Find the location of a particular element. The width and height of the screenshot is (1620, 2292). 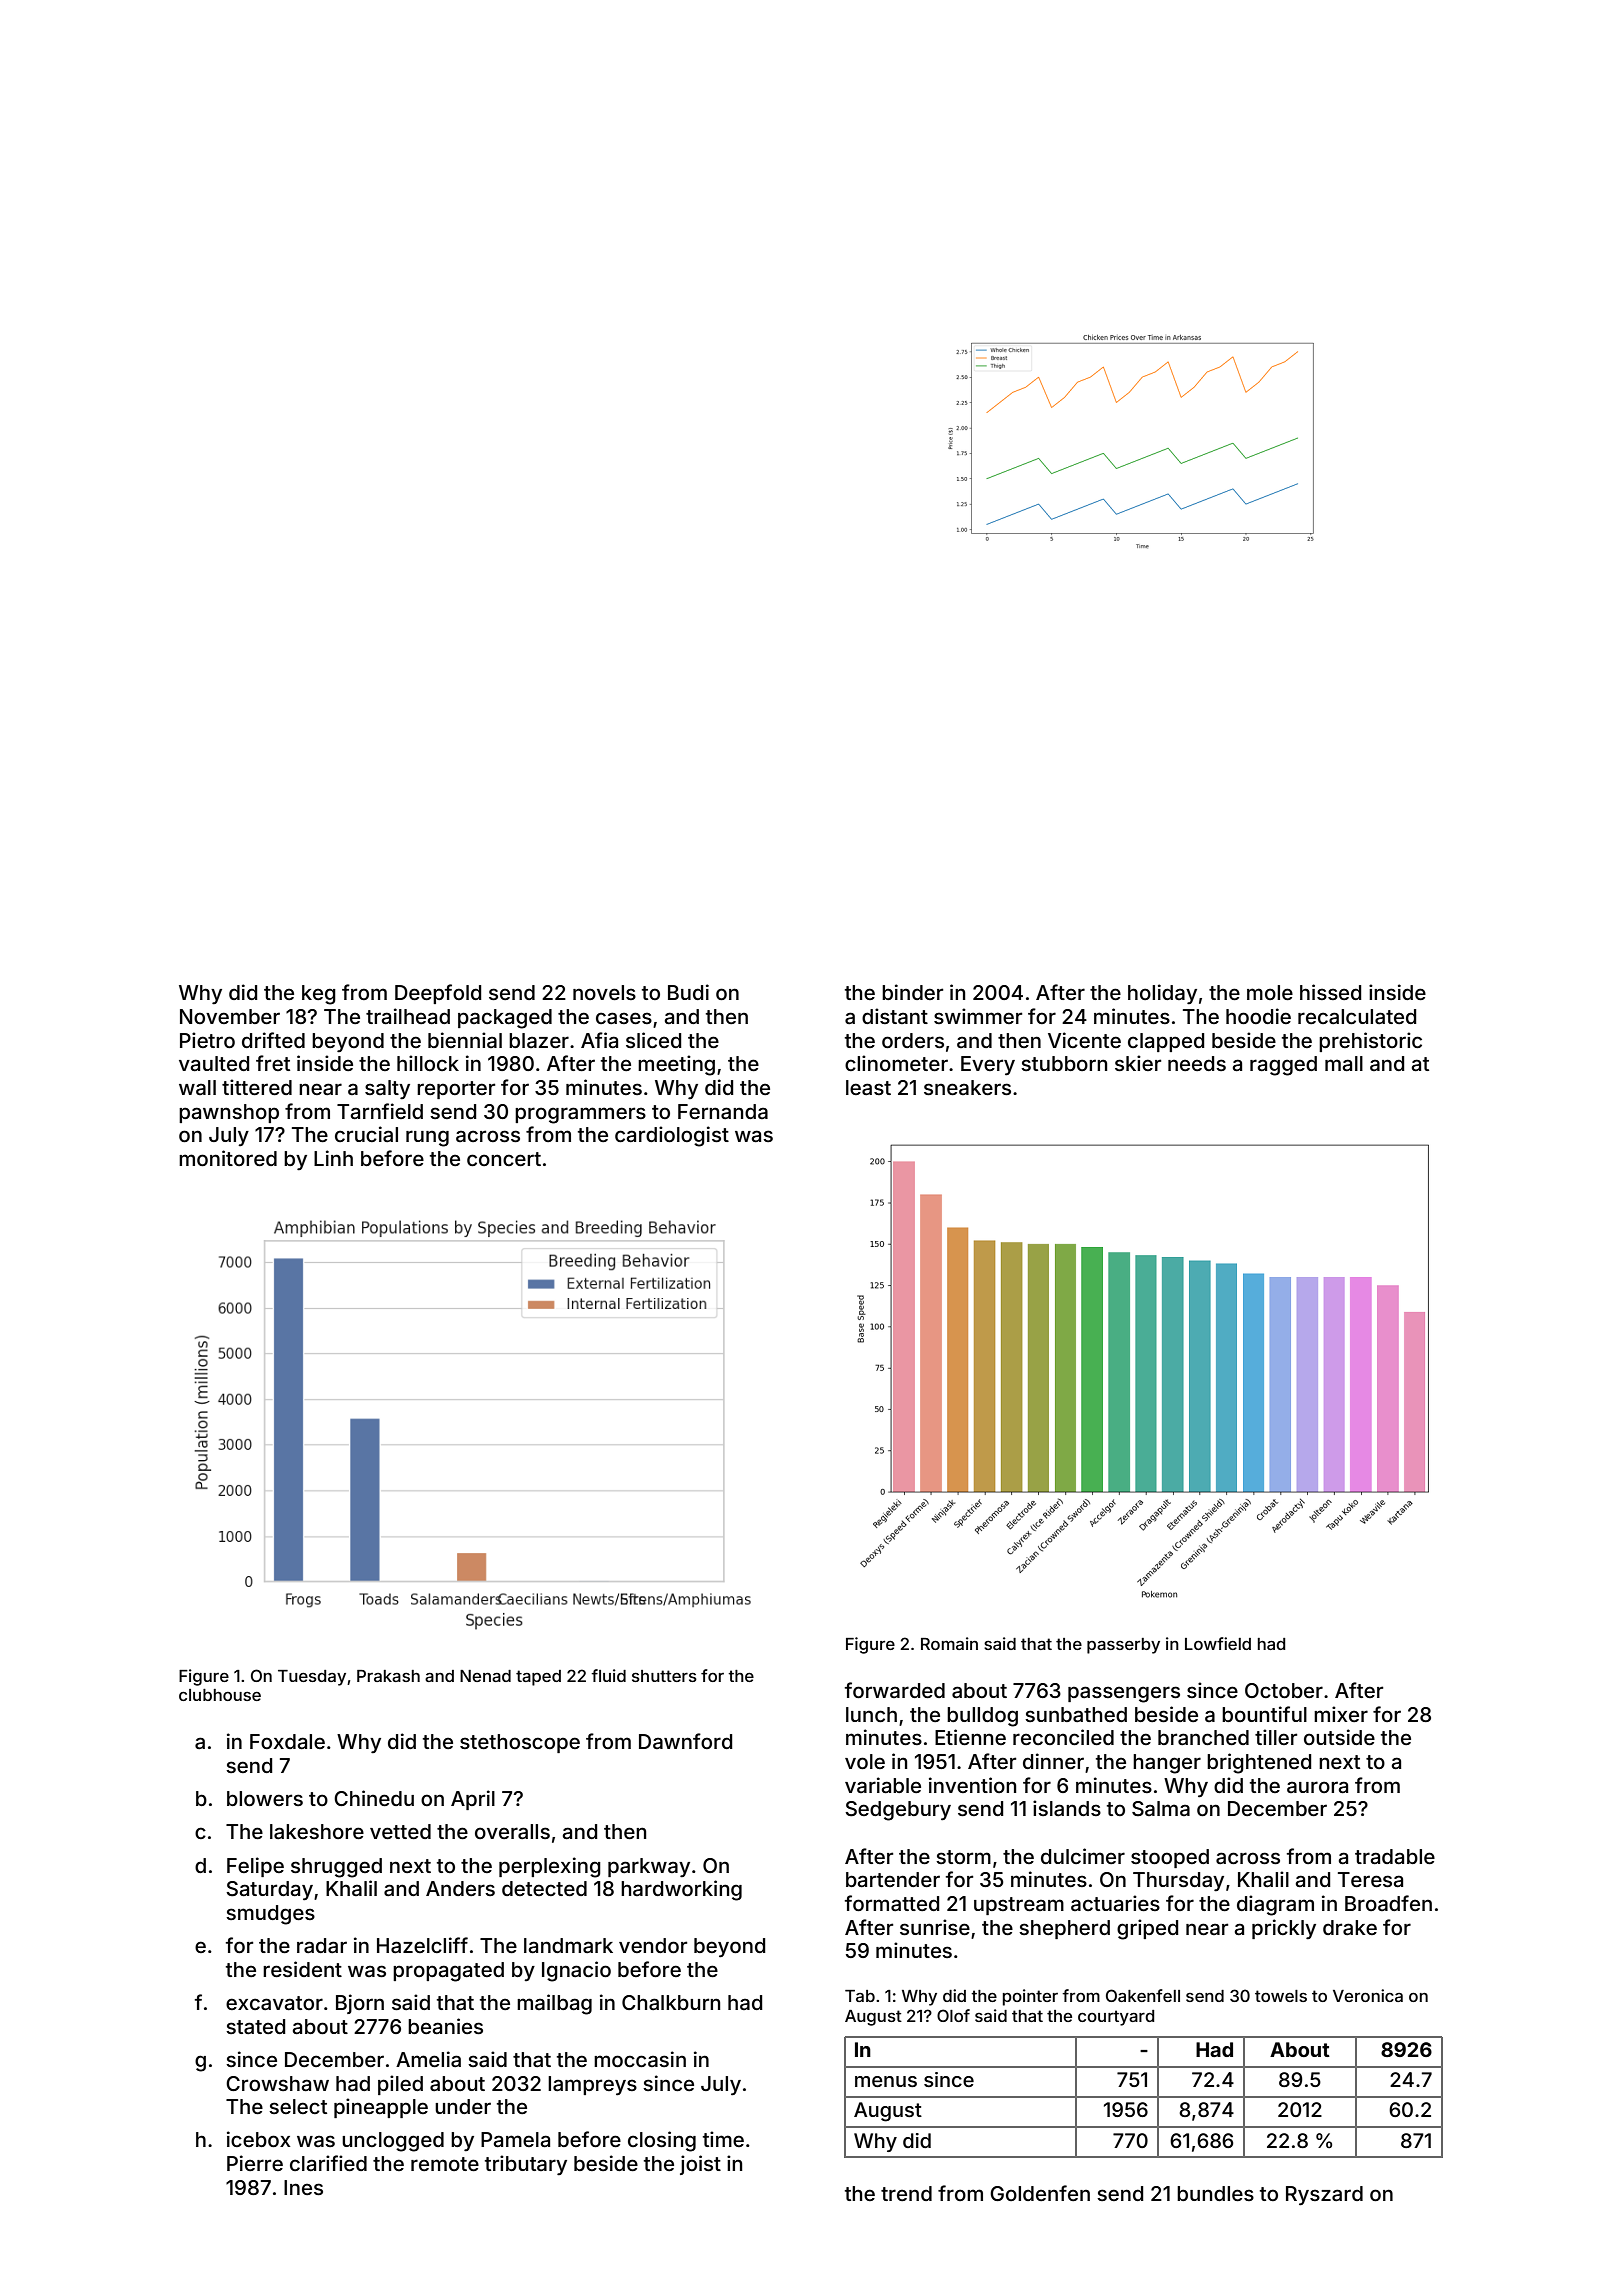

tradable is located at coordinates (1395, 1856).
